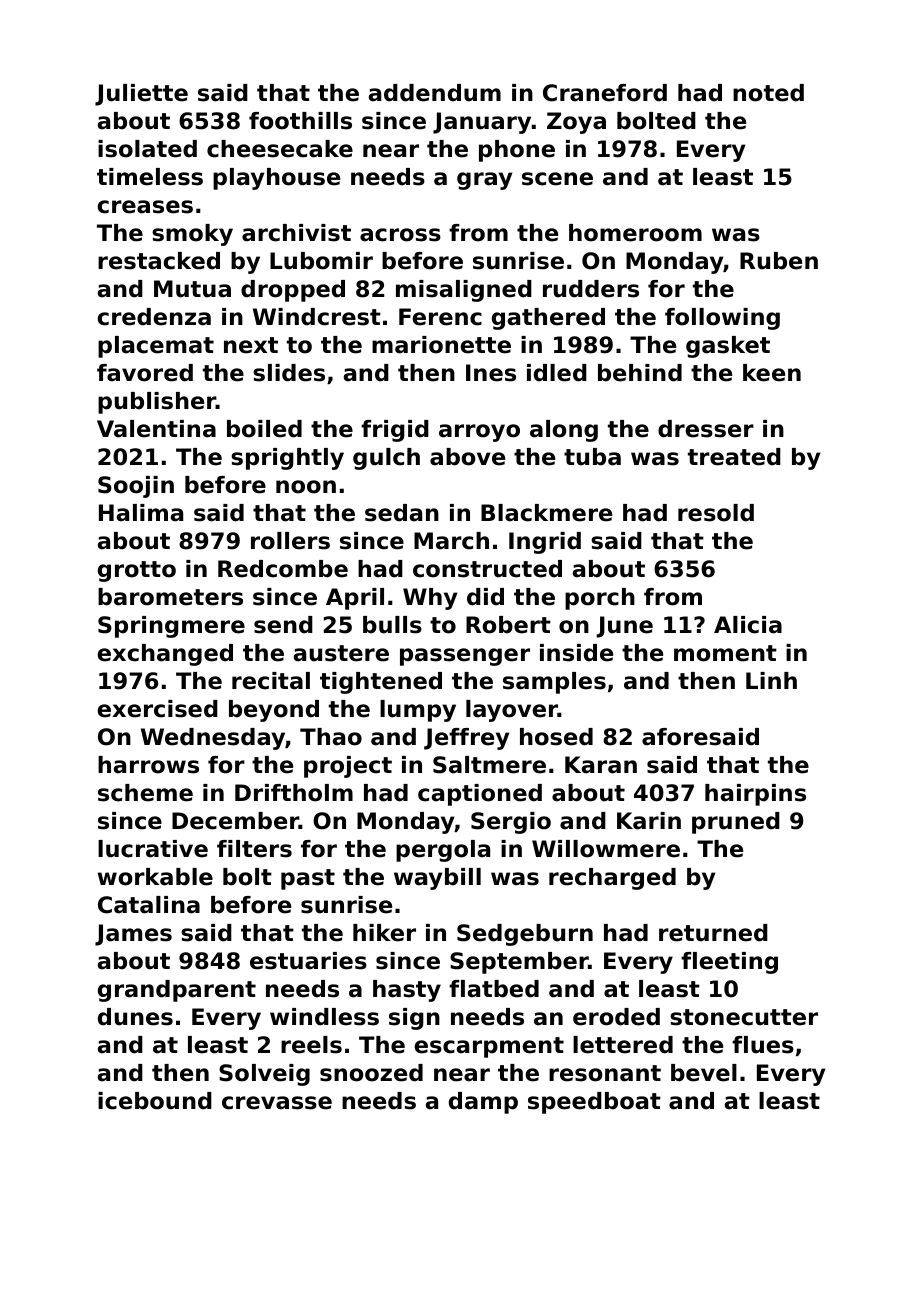  Describe the element at coordinates (155, 1101) in the document. I see `icebound` at that location.
